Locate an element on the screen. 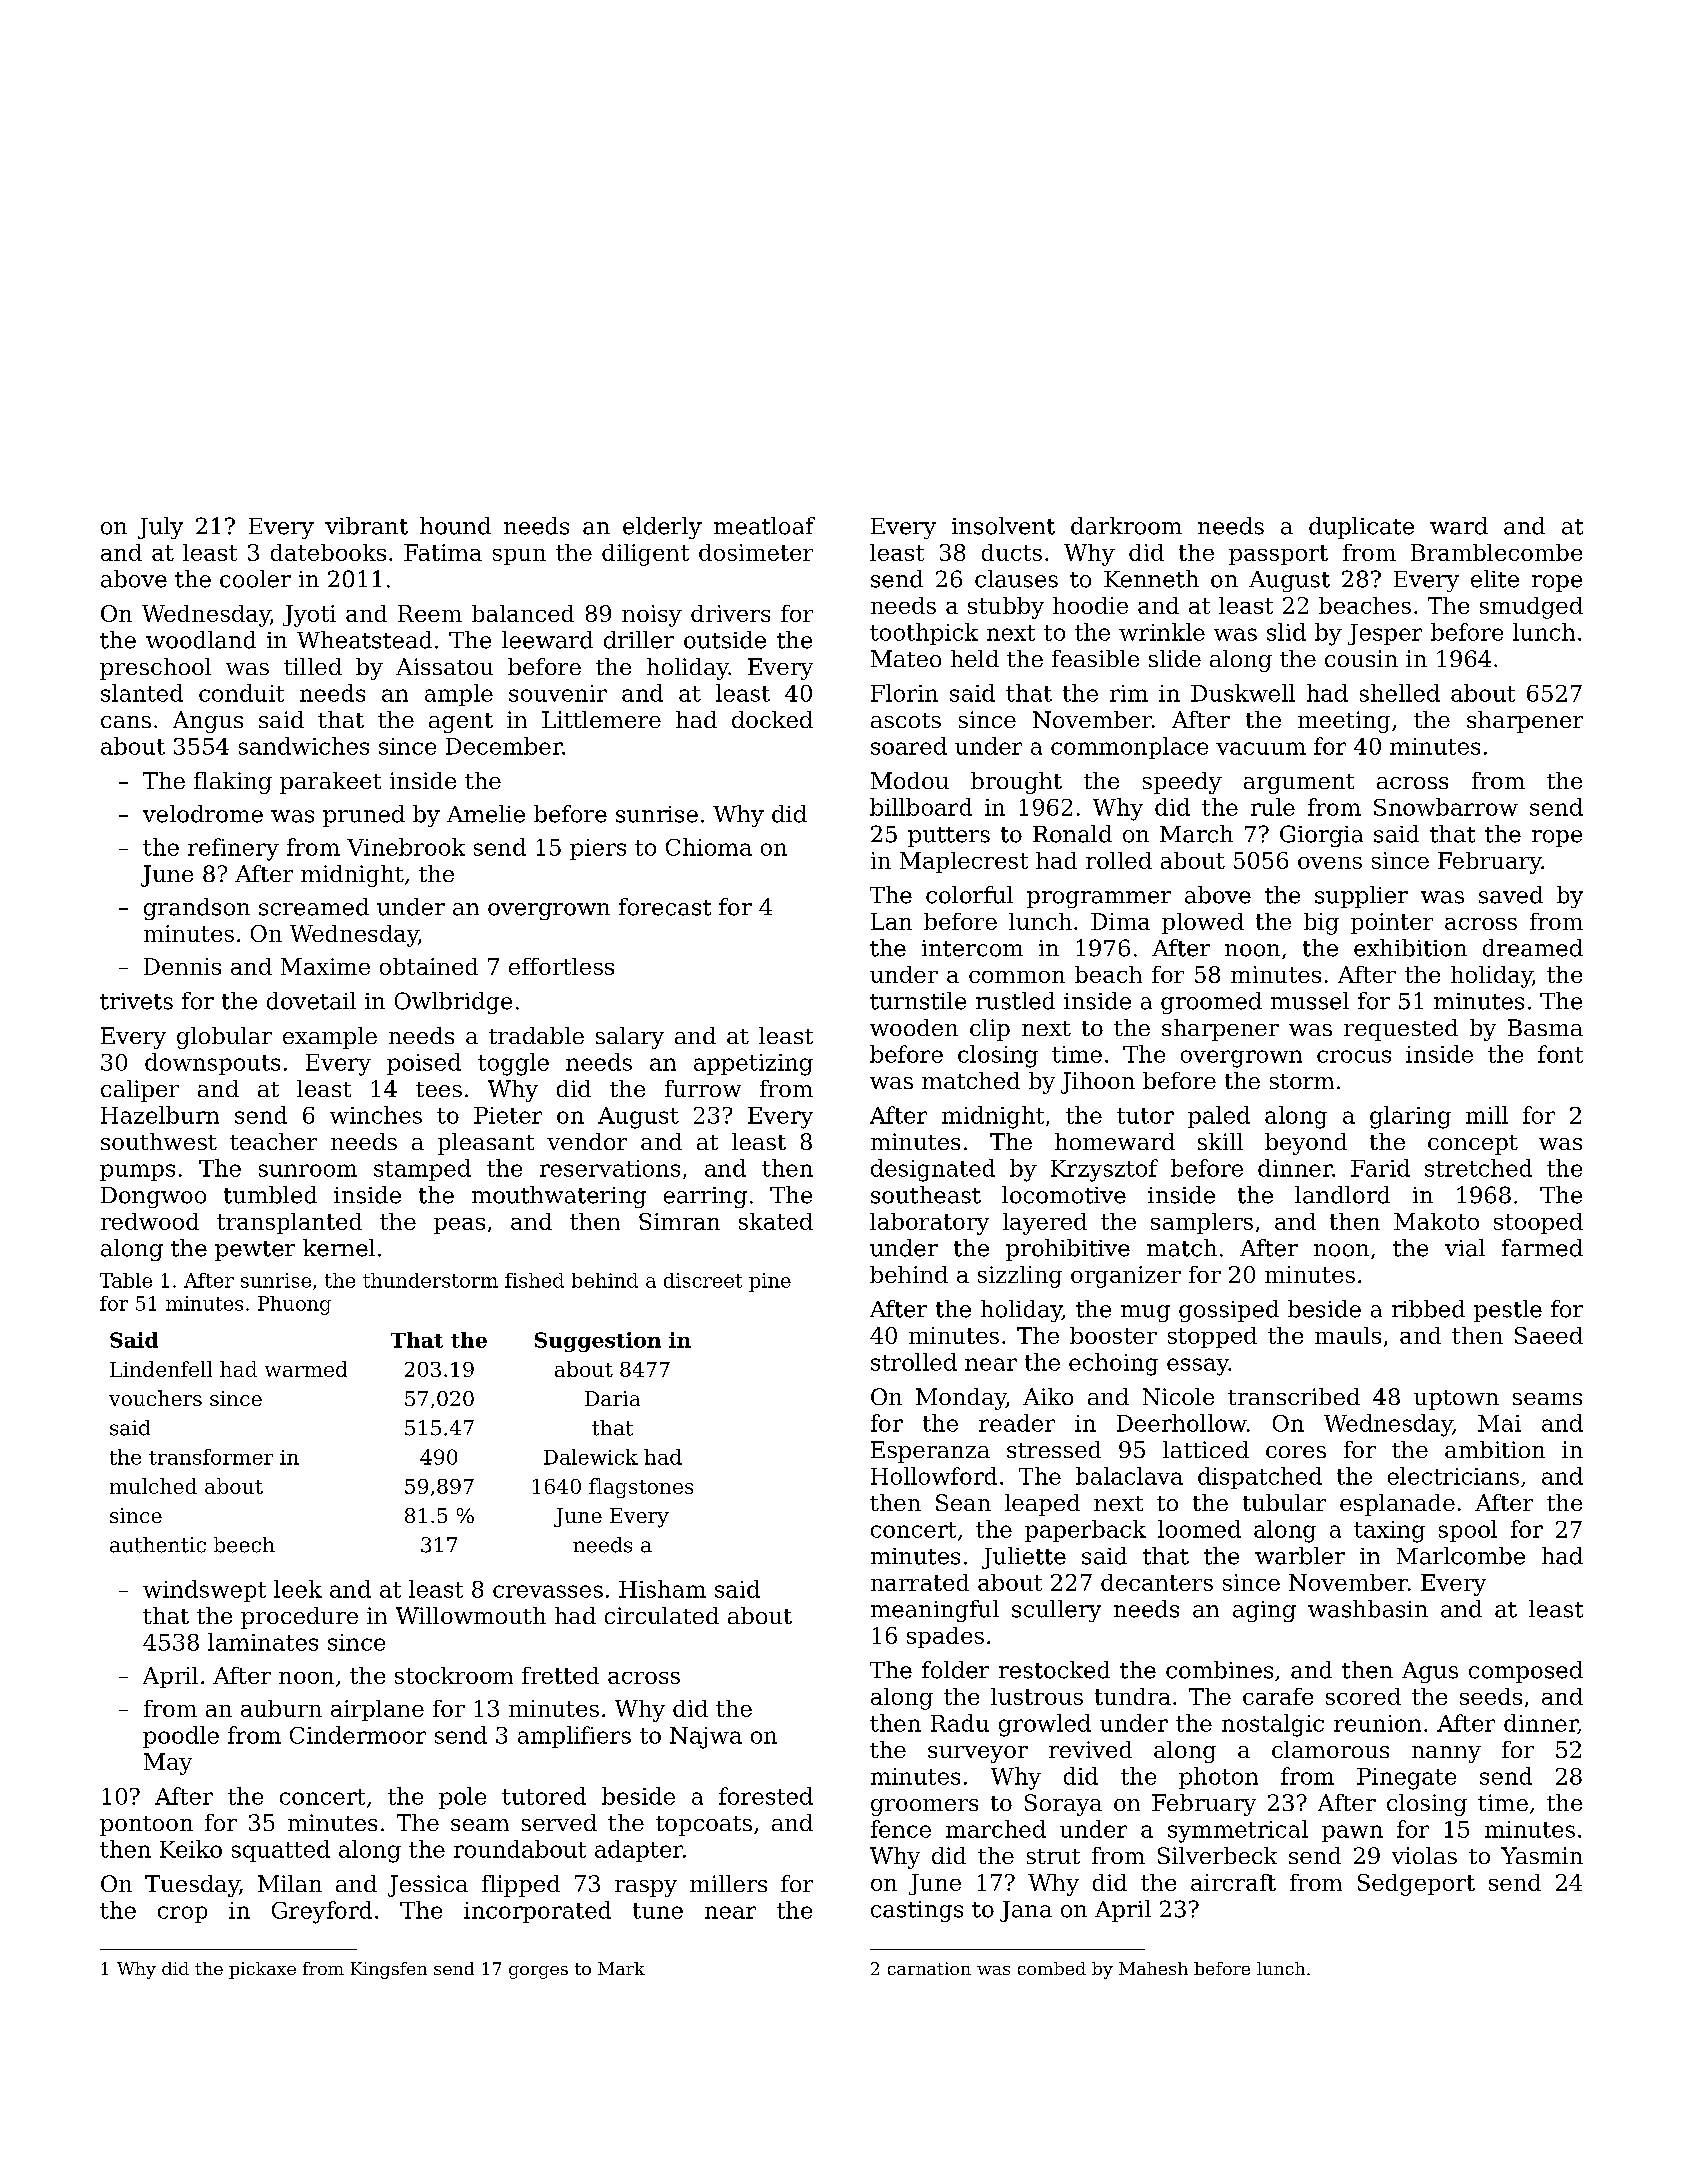 The height and width of the screenshot is (2178, 1683). colorful is located at coordinates (969, 895).
